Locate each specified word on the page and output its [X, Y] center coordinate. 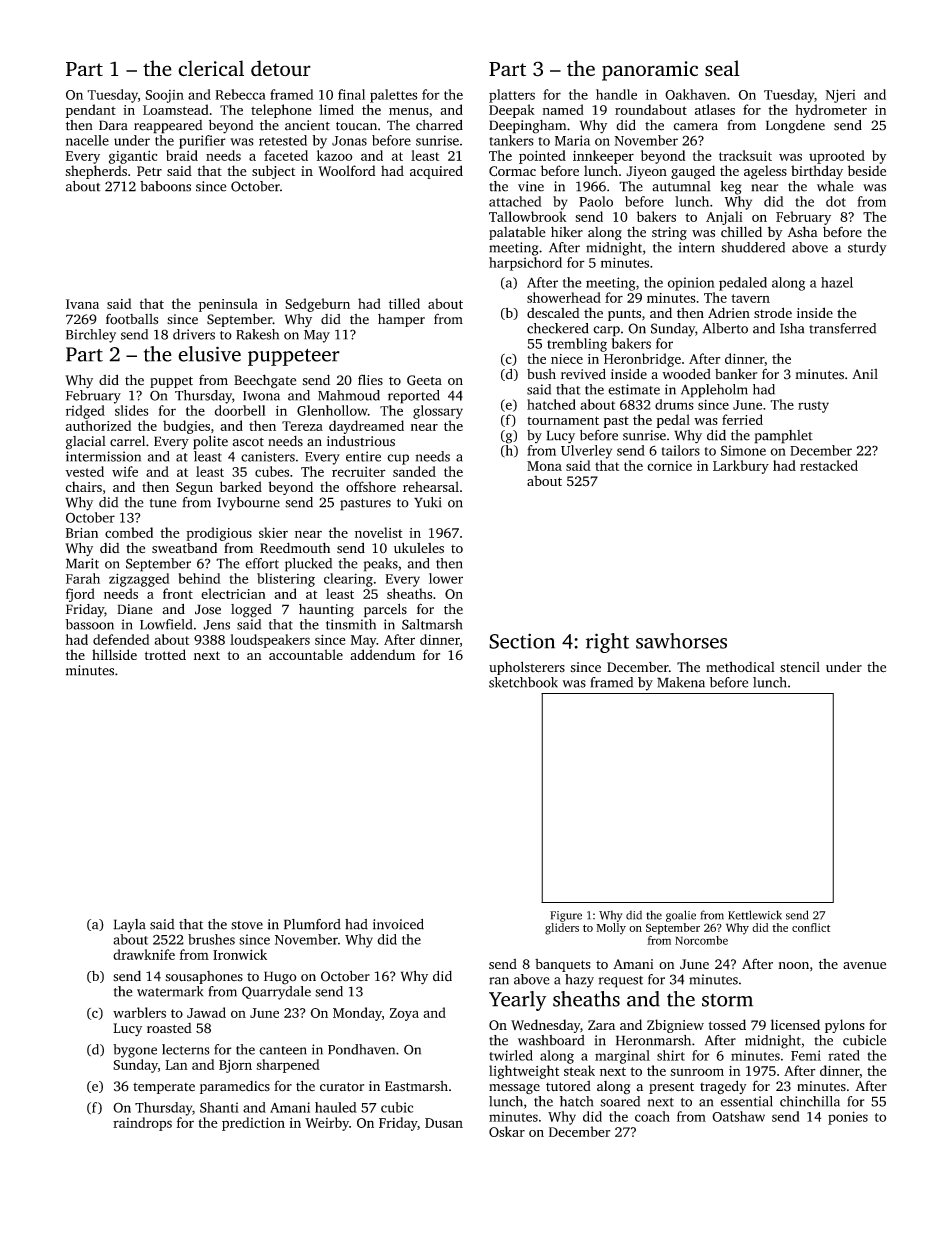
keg [731, 188]
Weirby [327, 1124]
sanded [414, 471]
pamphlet [783, 437]
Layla [129, 926]
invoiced [398, 924]
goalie [681, 916]
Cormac [512, 171]
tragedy [723, 1087]
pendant [91, 111]
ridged [85, 412]
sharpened [288, 1066]
